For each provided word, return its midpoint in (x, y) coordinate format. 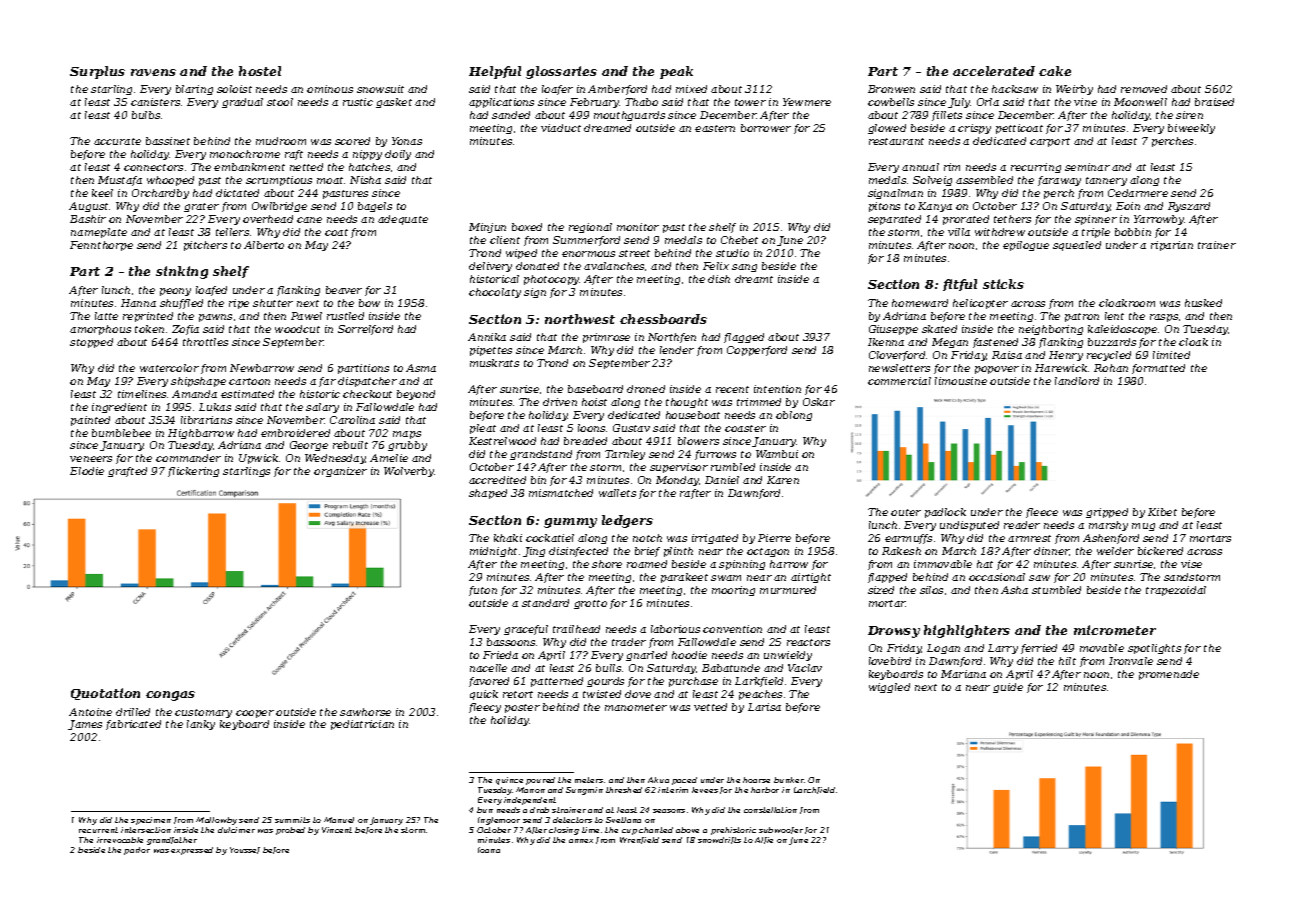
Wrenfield (639, 840)
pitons (884, 207)
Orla (988, 102)
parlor (137, 851)
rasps (1164, 318)
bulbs (146, 115)
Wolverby (409, 472)
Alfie (764, 840)
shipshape (198, 382)
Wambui (777, 454)
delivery (490, 267)
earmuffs (908, 539)
